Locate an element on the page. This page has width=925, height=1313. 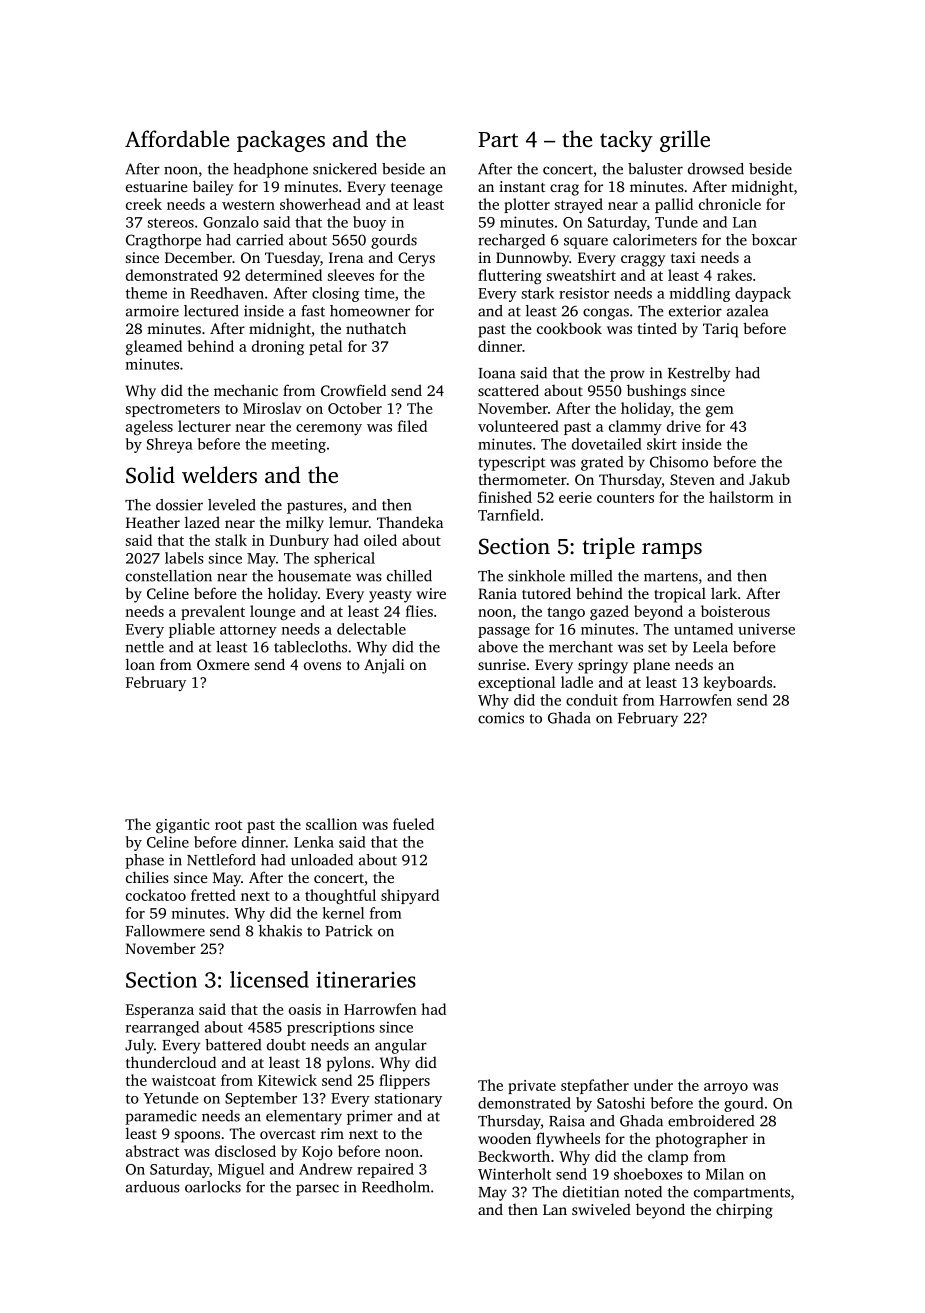
shipyard is located at coordinates (410, 896).
